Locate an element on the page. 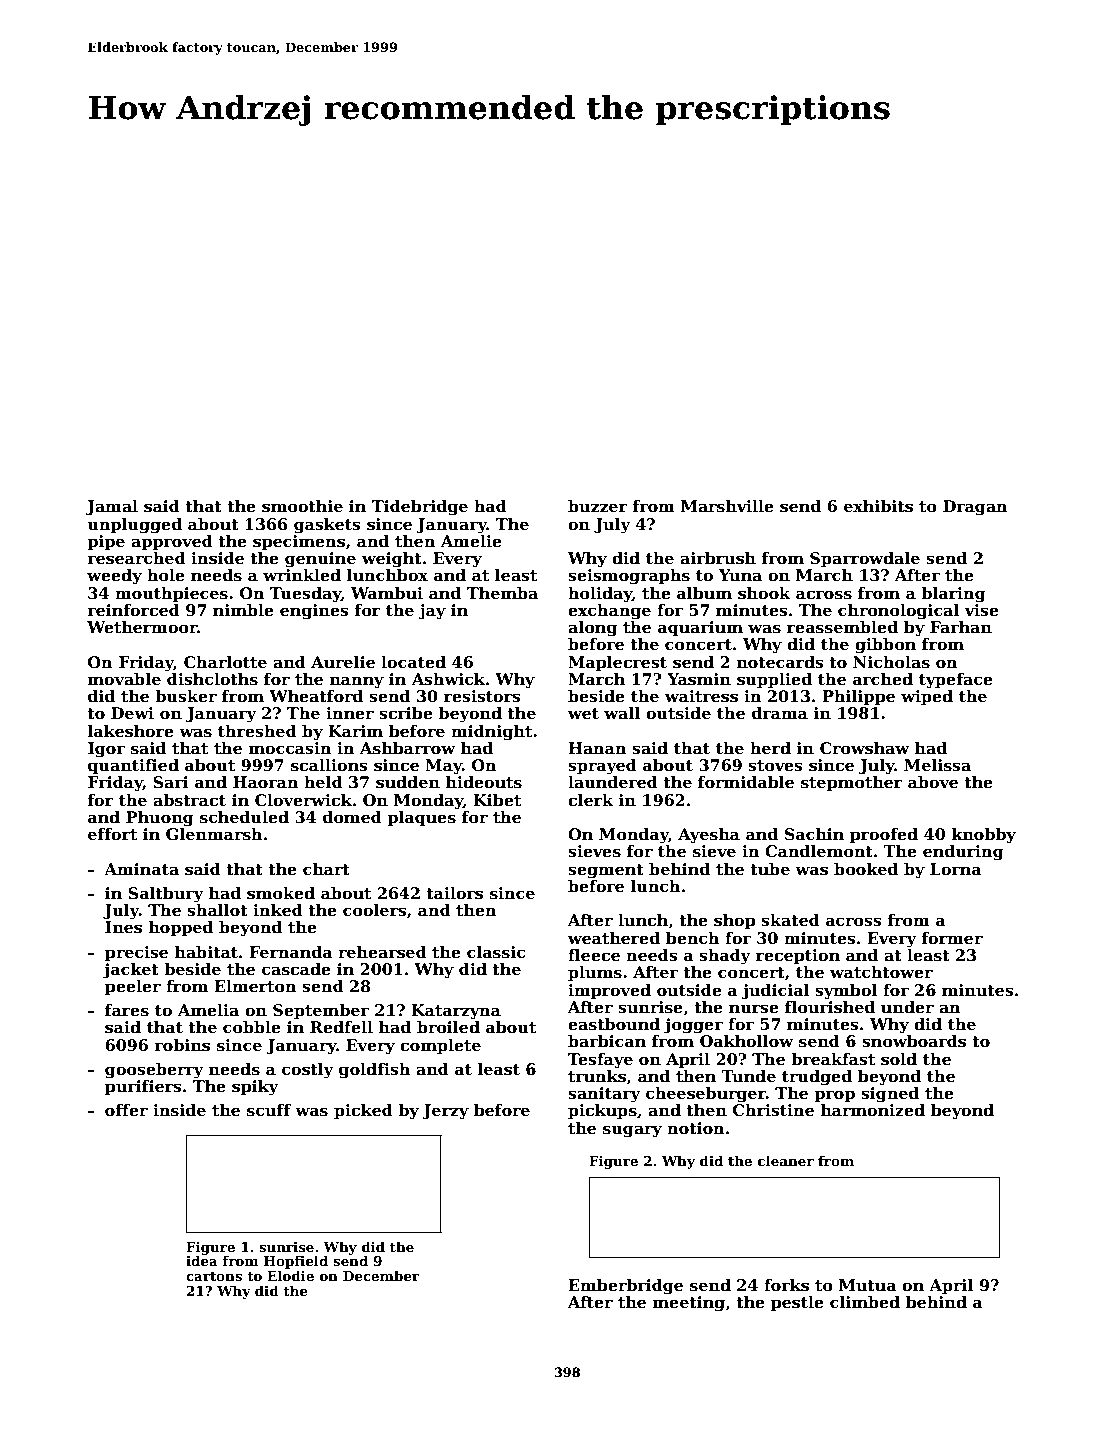 Image resolution: width=1108 pixels, height=1433 pixels. knobby is located at coordinates (984, 836).
